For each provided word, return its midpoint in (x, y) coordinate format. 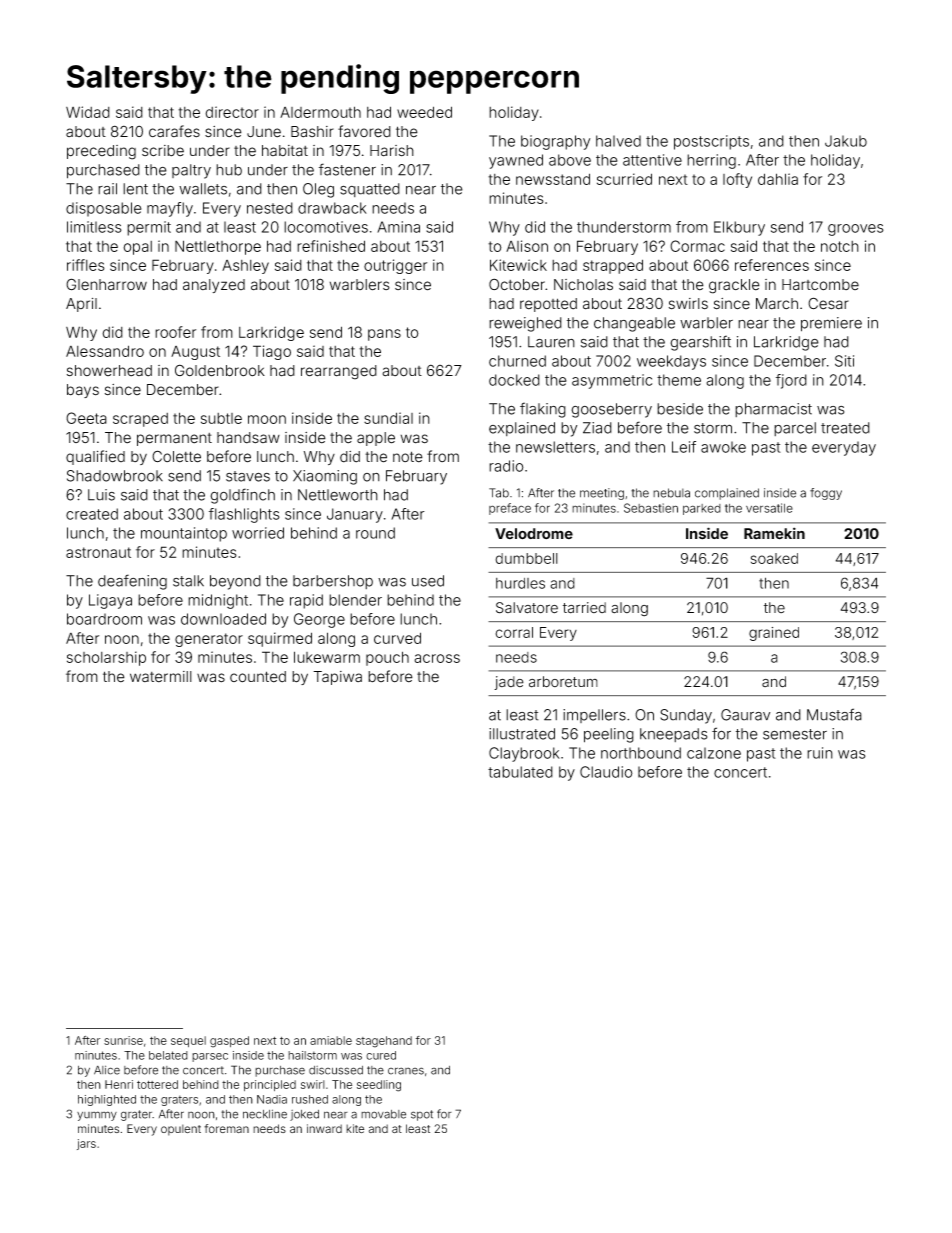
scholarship (106, 658)
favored (364, 131)
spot (422, 1115)
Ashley (245, 267)
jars (86, 1144)
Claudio (606, 772)
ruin (820, 753)
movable (383, 1114)
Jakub (846, 141)
